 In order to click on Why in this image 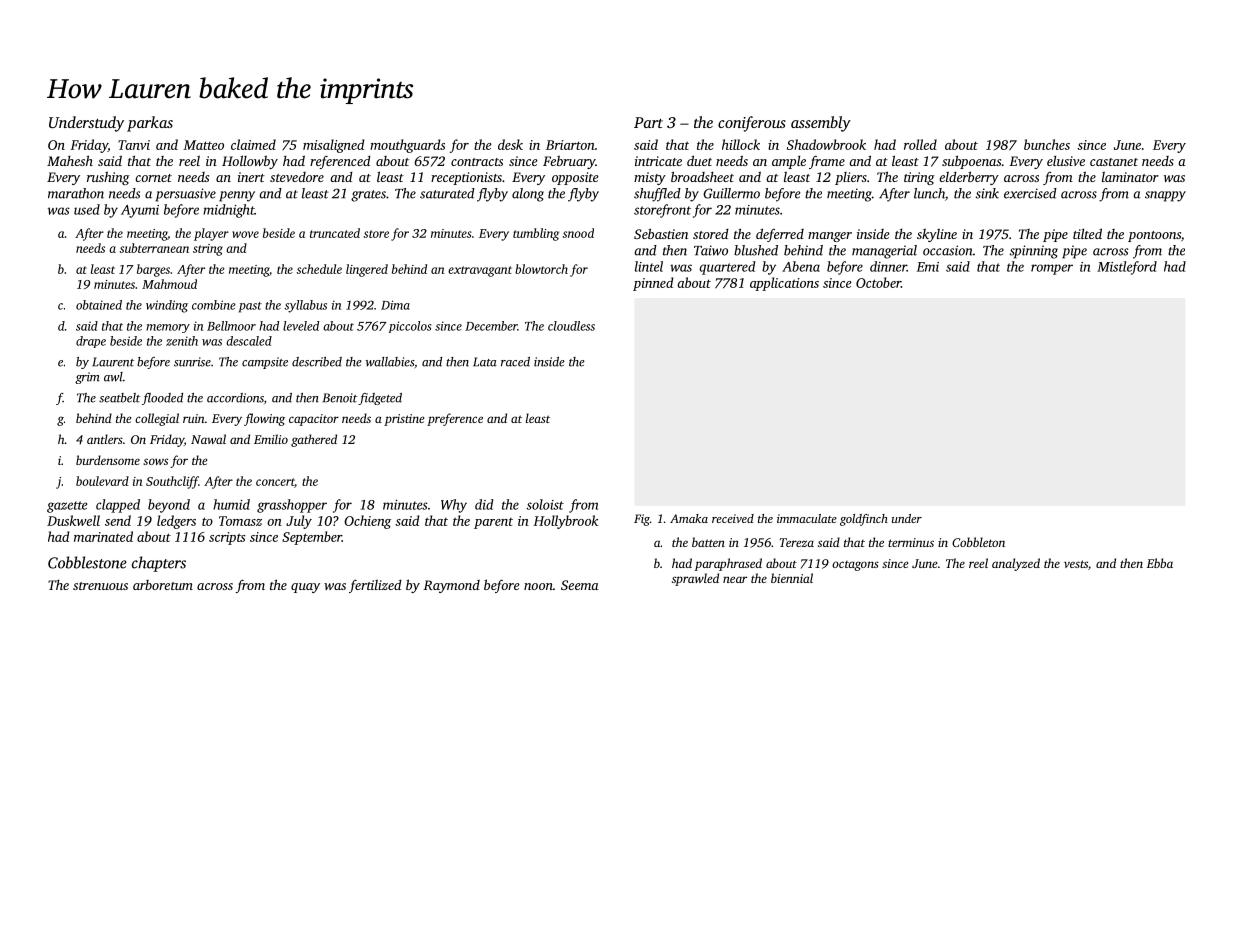, I will do `click(454, 506)`.
